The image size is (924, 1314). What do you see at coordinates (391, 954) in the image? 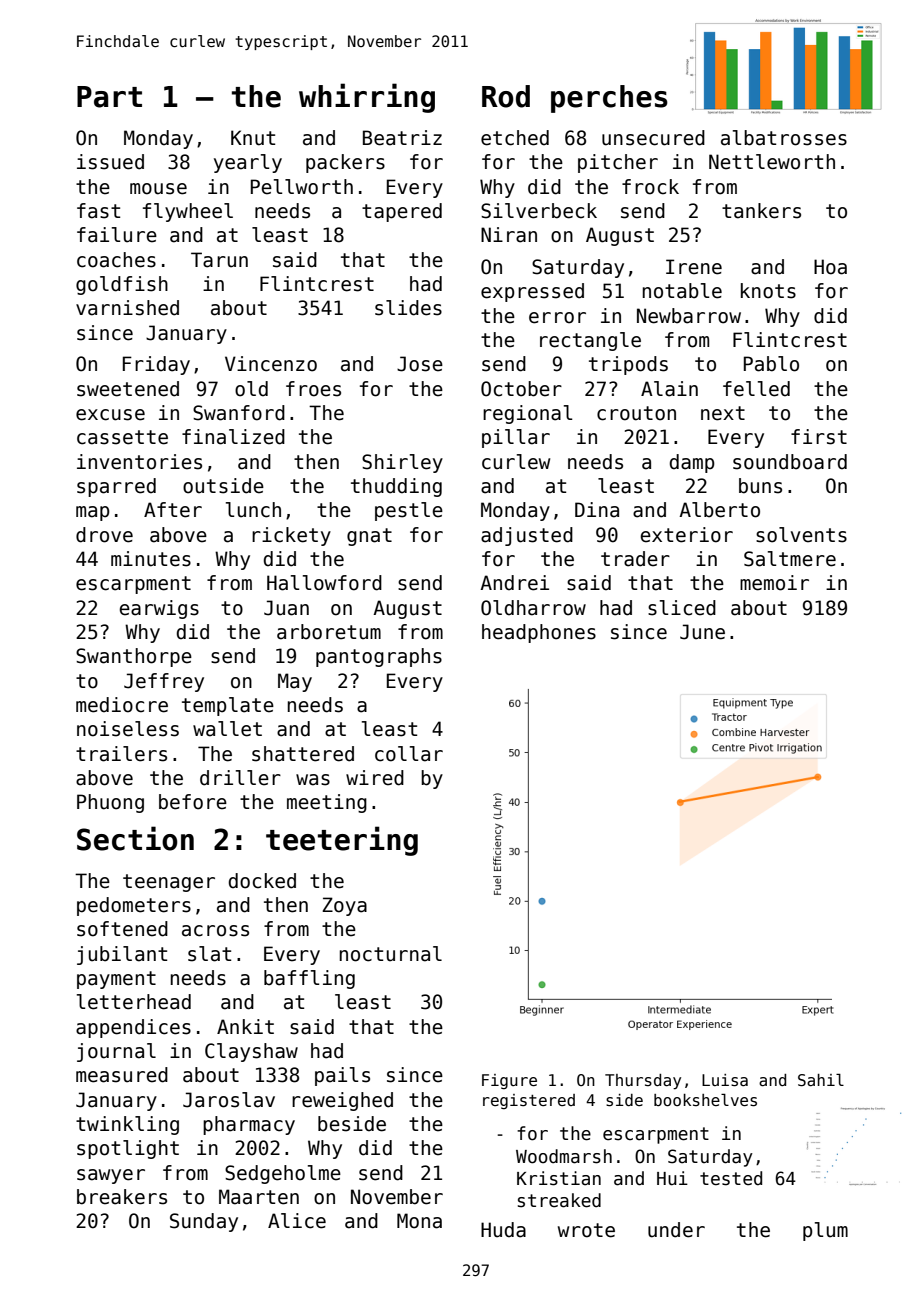
I see `nocturnal` at bounding box center [391, 954].
